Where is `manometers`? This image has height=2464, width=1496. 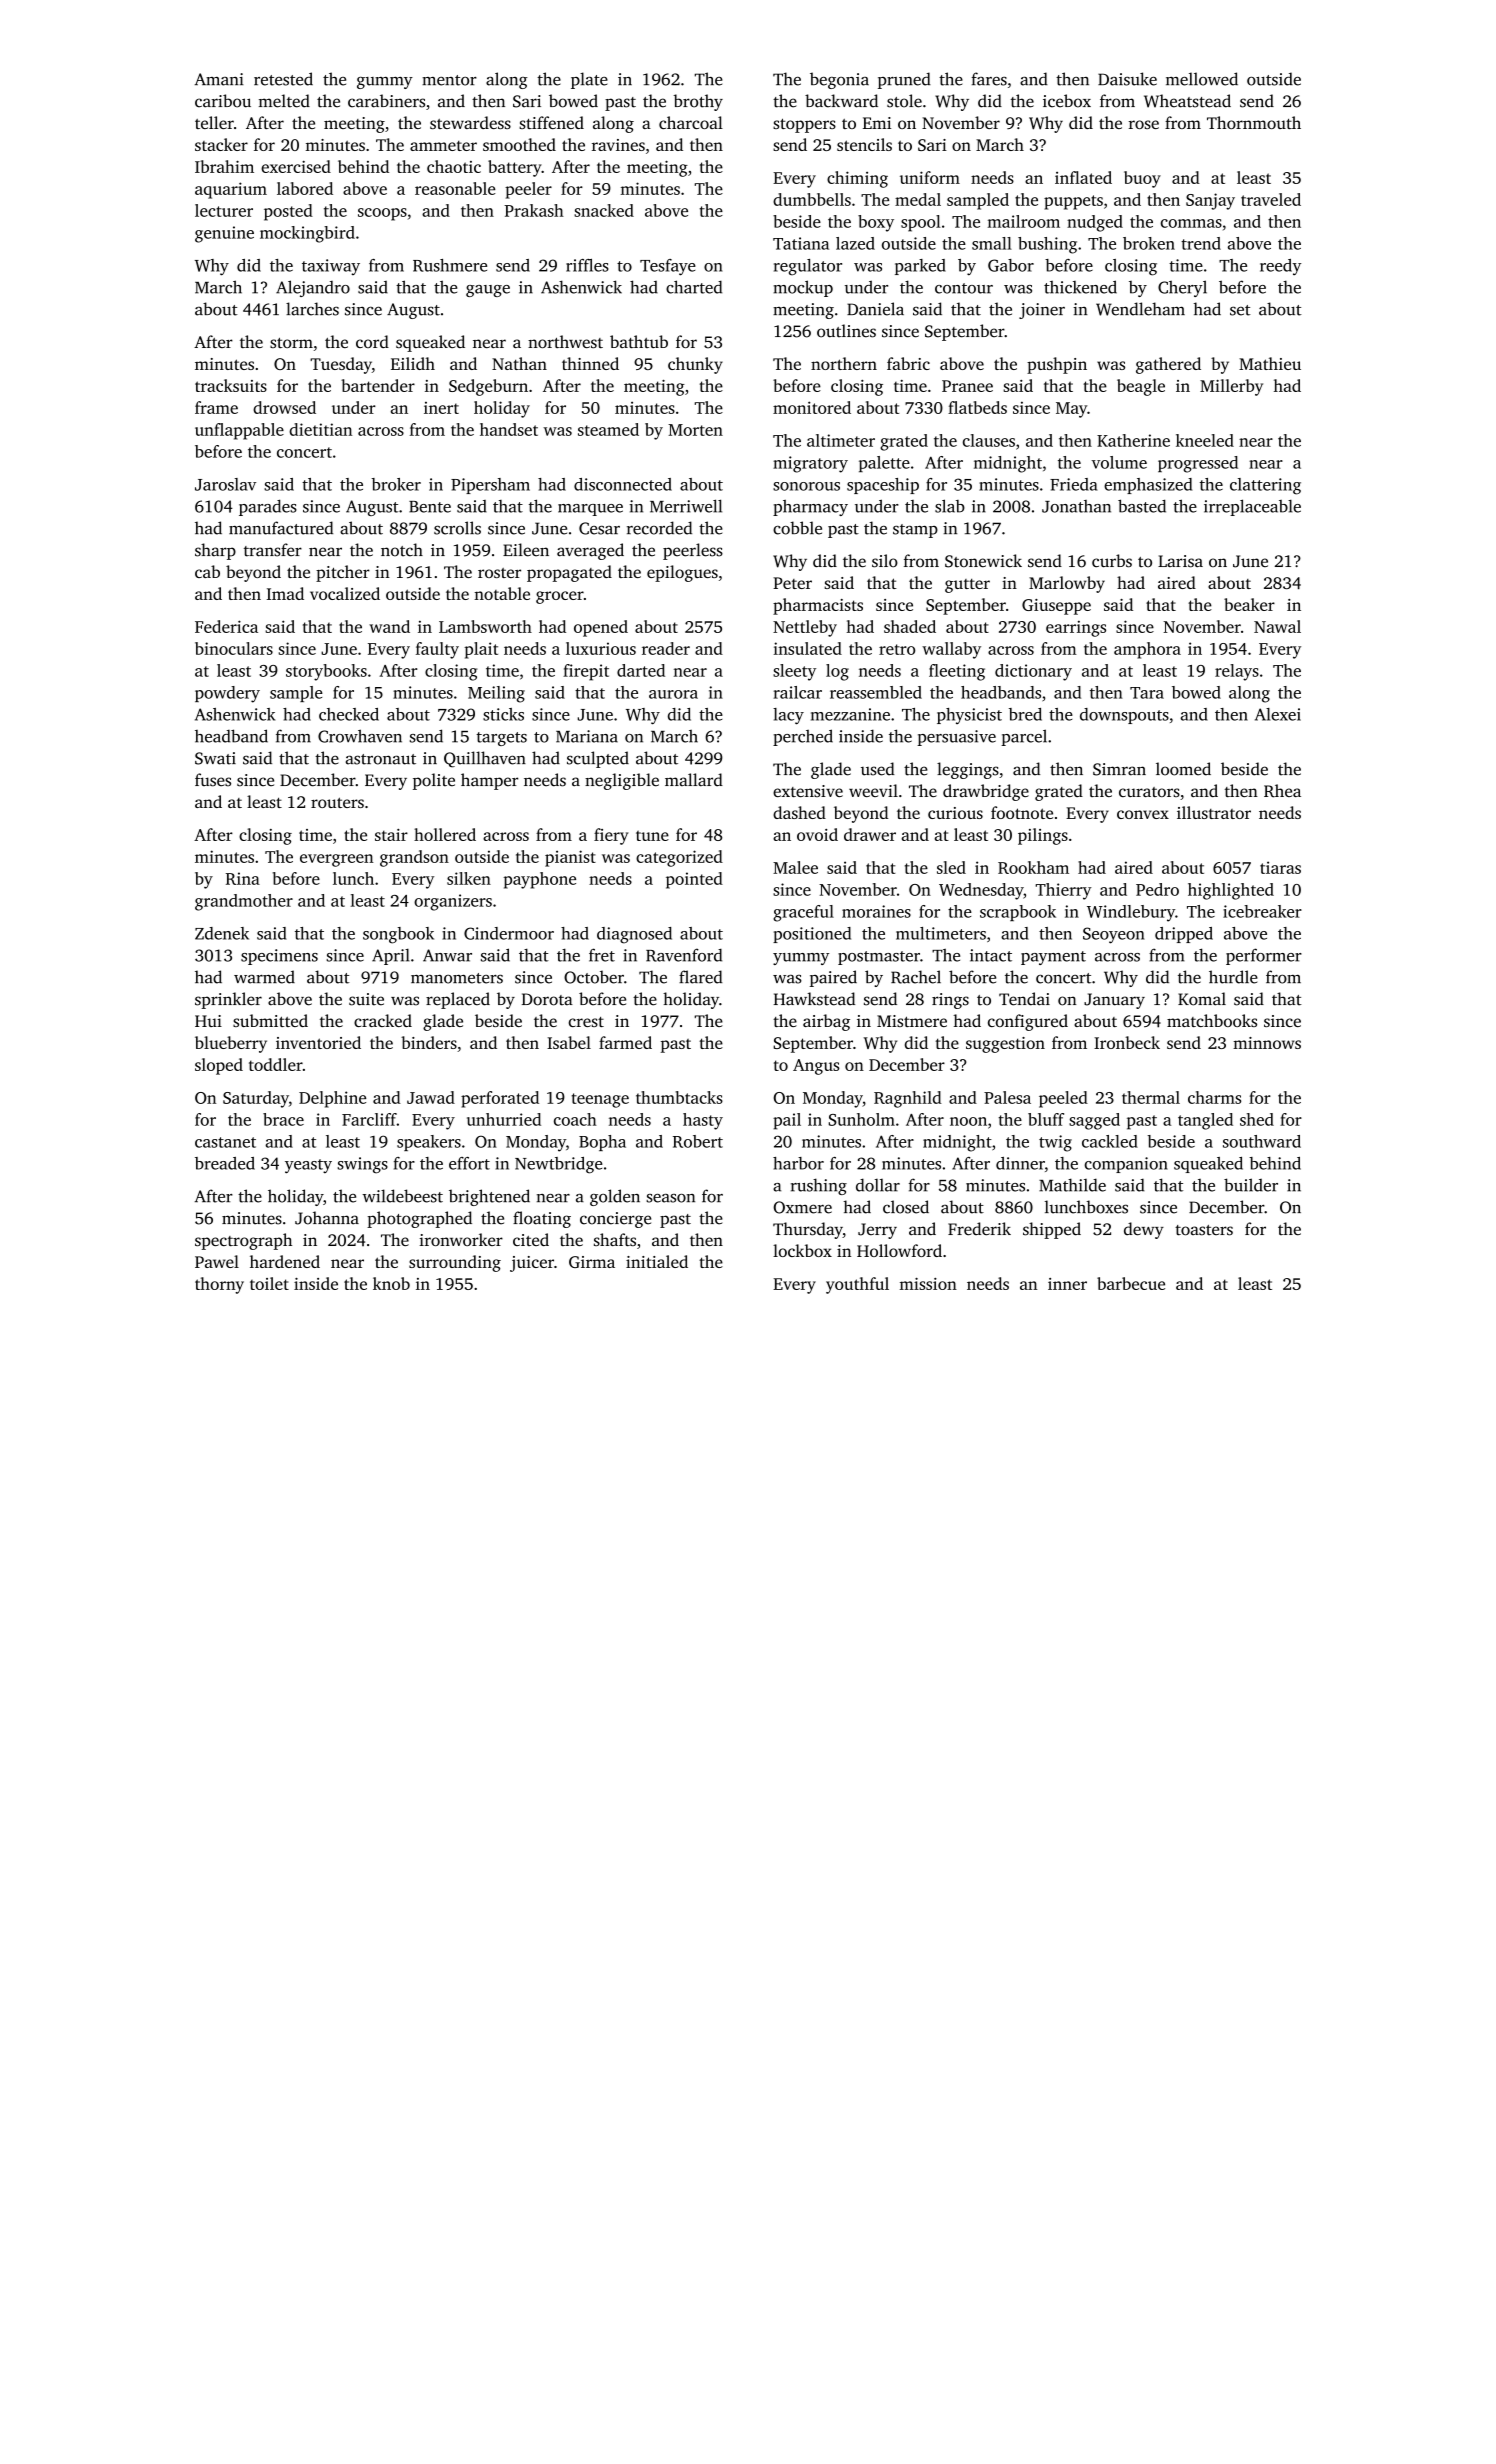 manometers is located at coordinates (457, 978).
